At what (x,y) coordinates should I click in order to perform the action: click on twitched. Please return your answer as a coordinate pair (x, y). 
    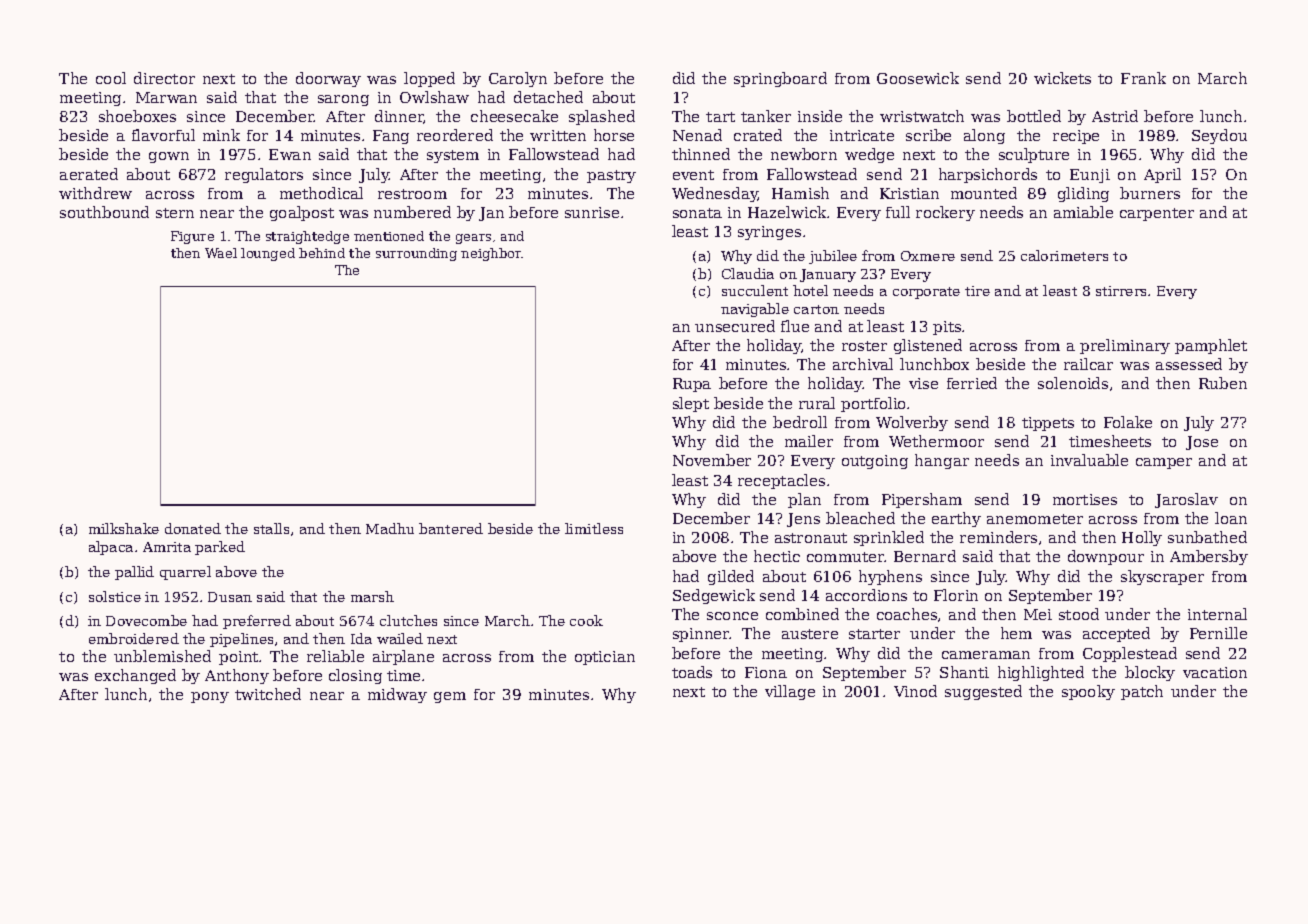
    Looking at the image, I should click on (268, 694).
